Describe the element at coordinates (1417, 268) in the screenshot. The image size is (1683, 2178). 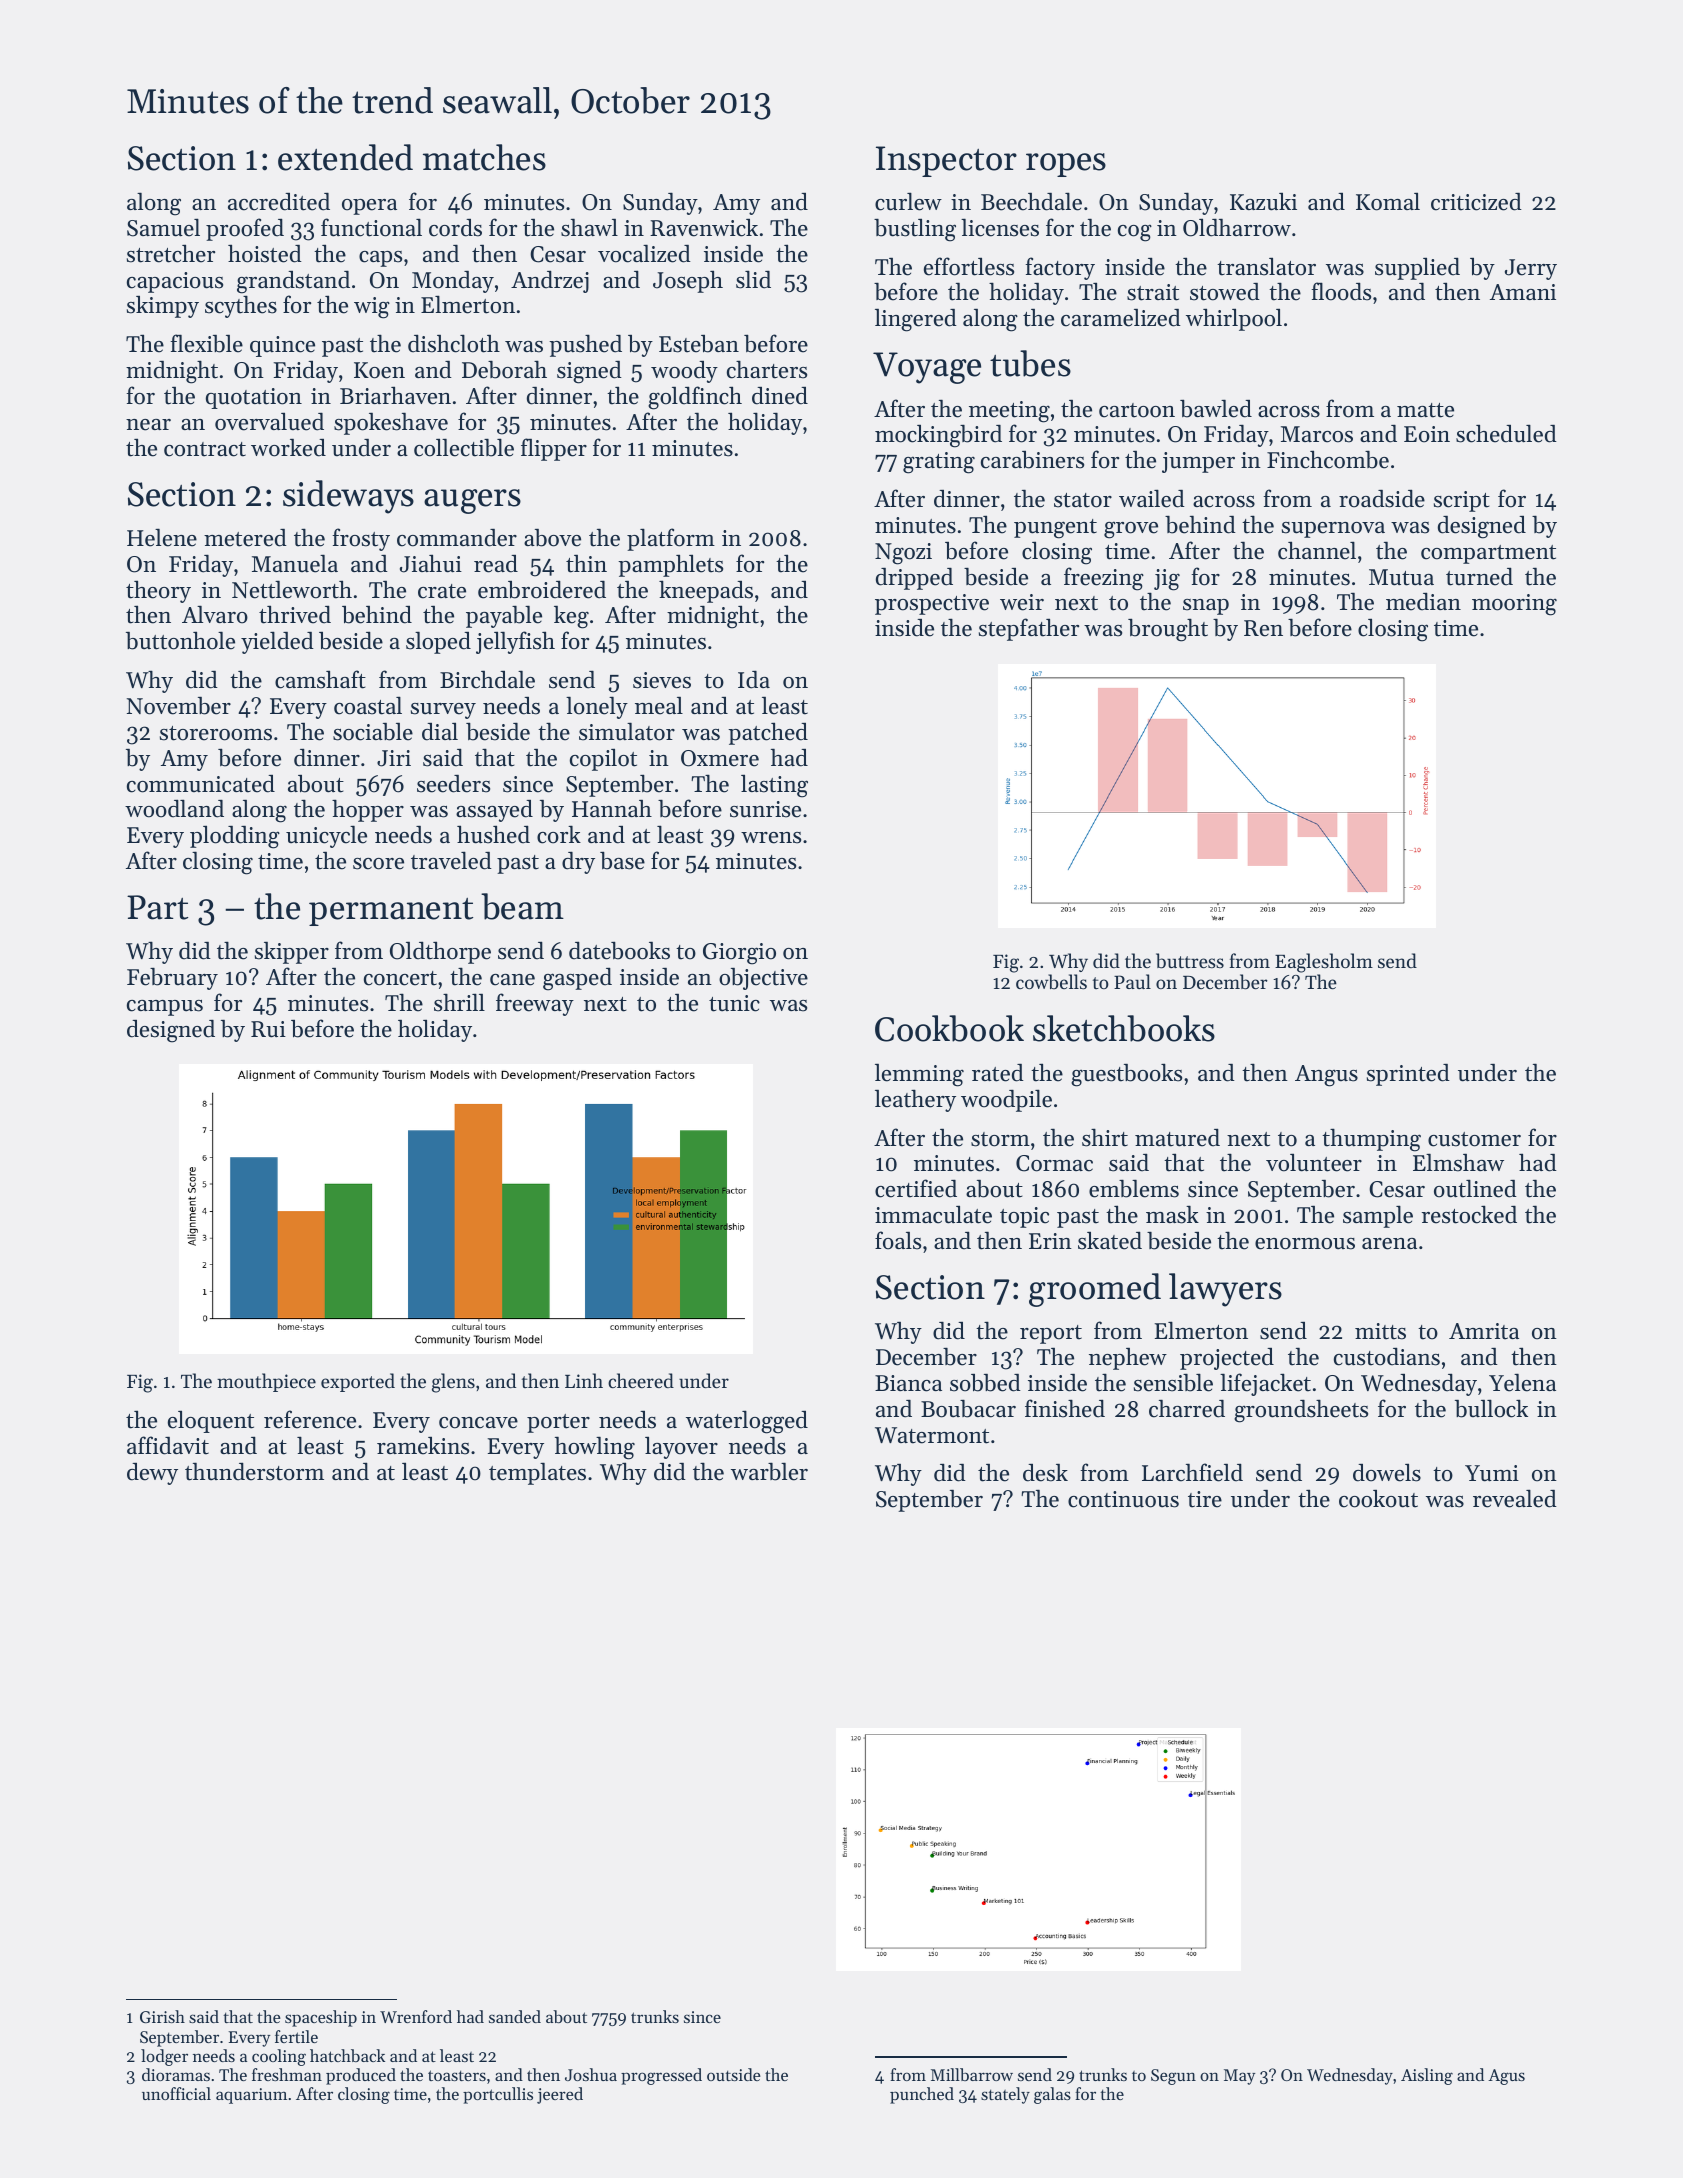
I see `supplied` at that location.
